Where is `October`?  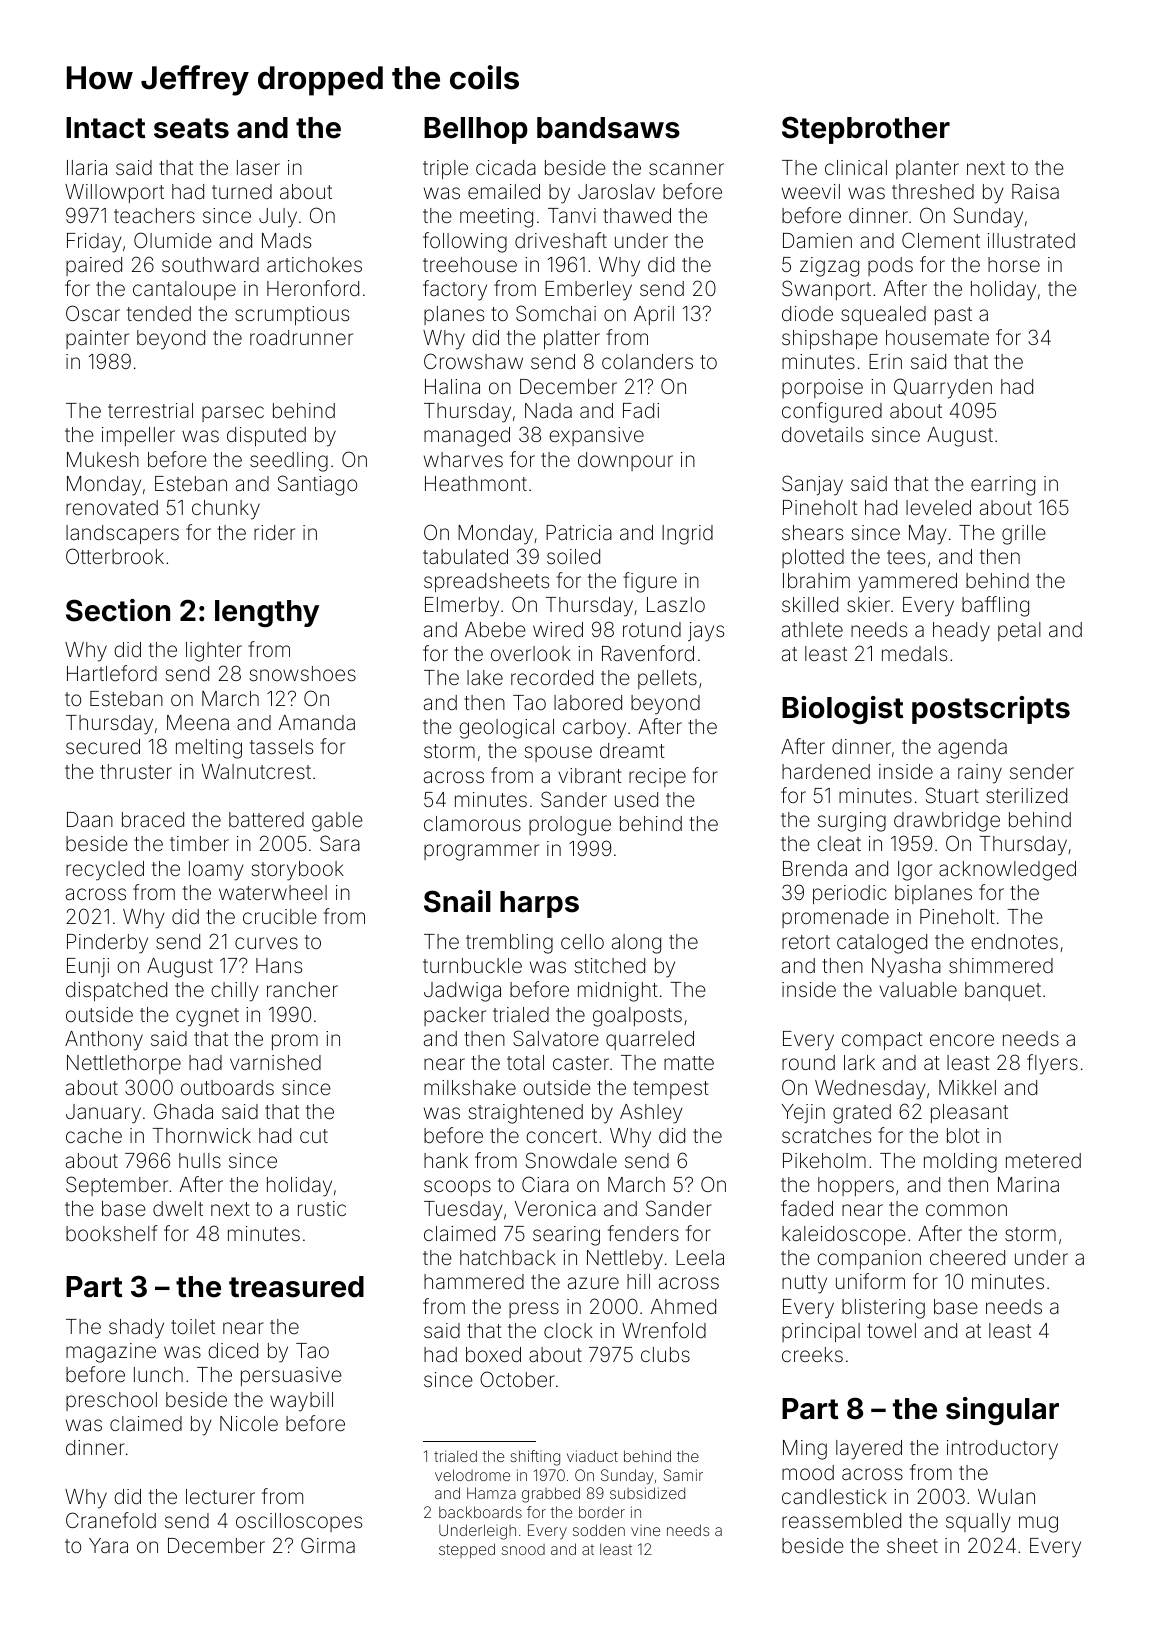
October is located at coordinates (517, 1379).
